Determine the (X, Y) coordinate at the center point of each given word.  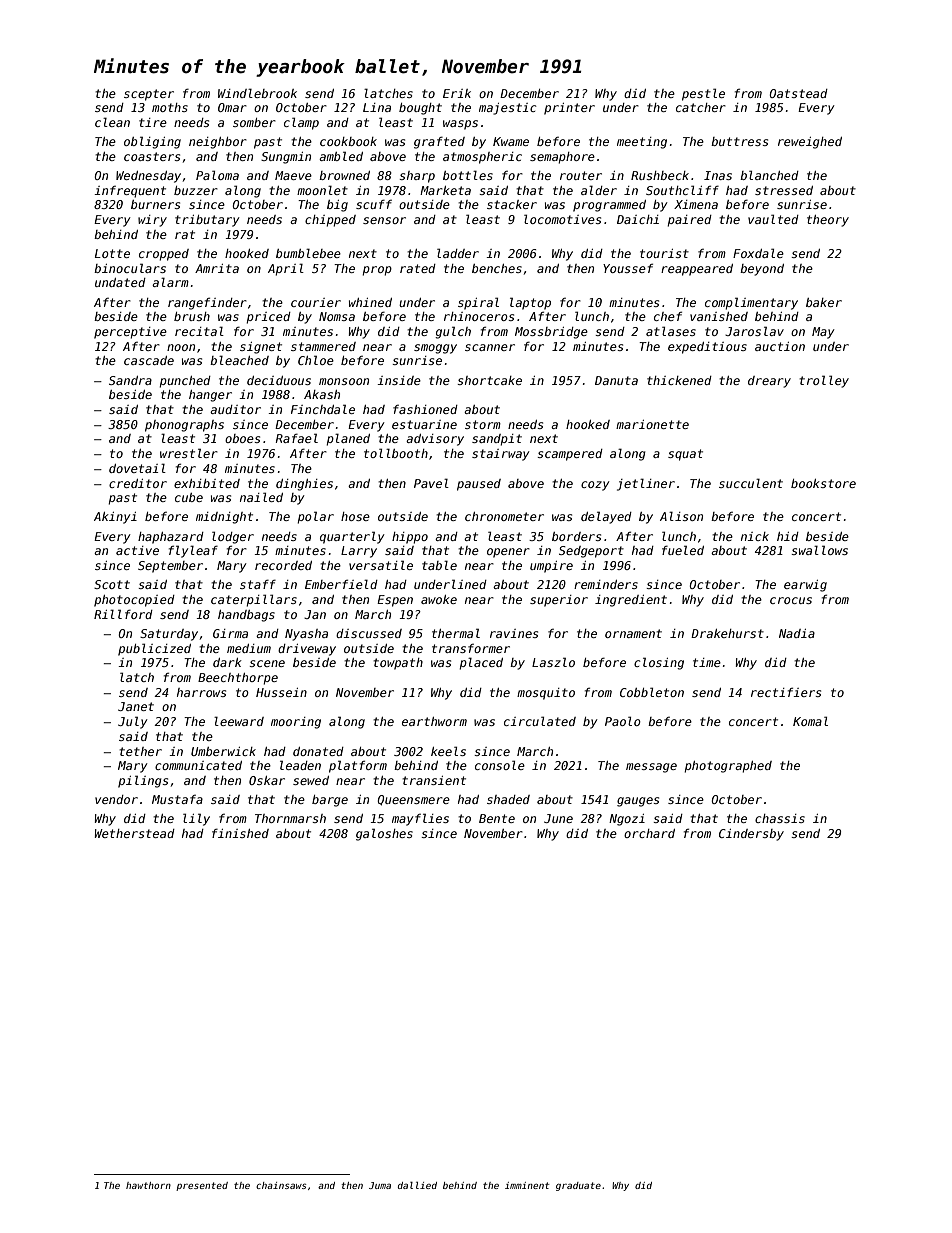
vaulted (773, 219)
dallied (417, 1185)
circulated (540, 721)
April (286, 269)
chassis (780, 818)
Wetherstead (134, 833)
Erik (457, 93)
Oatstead (798, 93)
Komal (810, 721)
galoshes (384, 834)
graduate (578, 1186)
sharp (417, 177)
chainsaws (281, 1185)
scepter (149, 95)
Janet (136, 706)
